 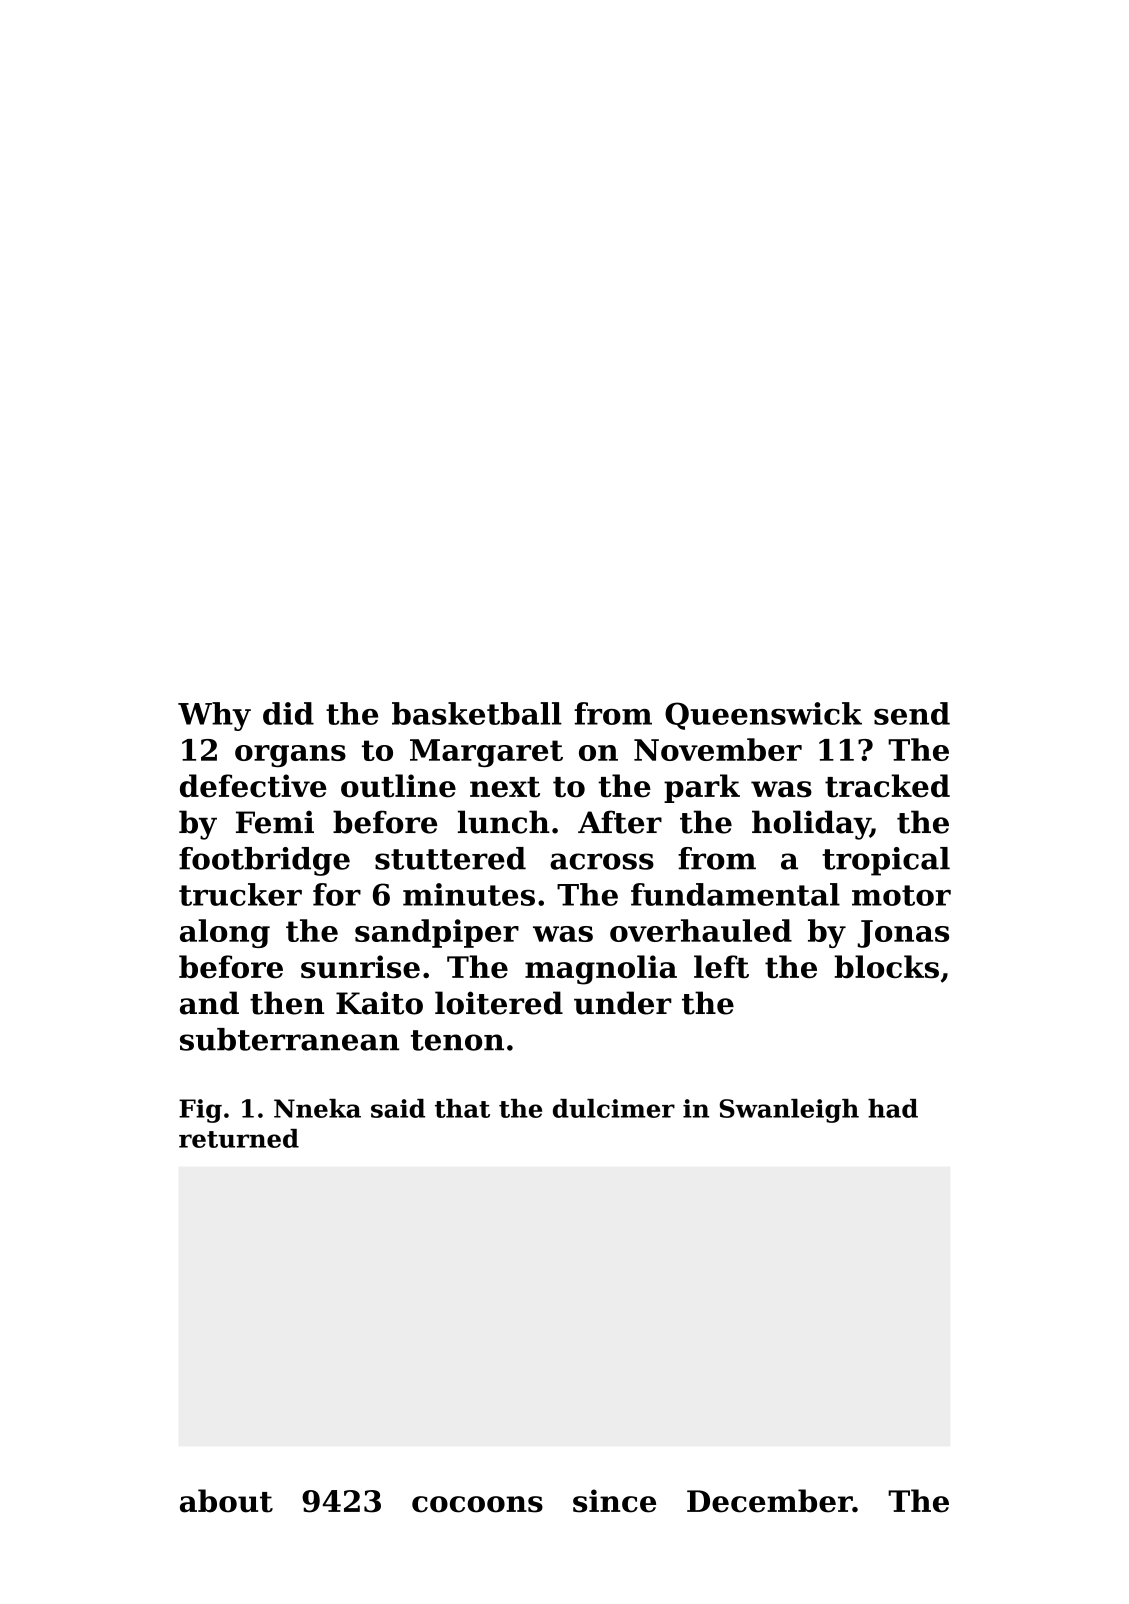 I want to click on did, so click(x=288, y=713).
